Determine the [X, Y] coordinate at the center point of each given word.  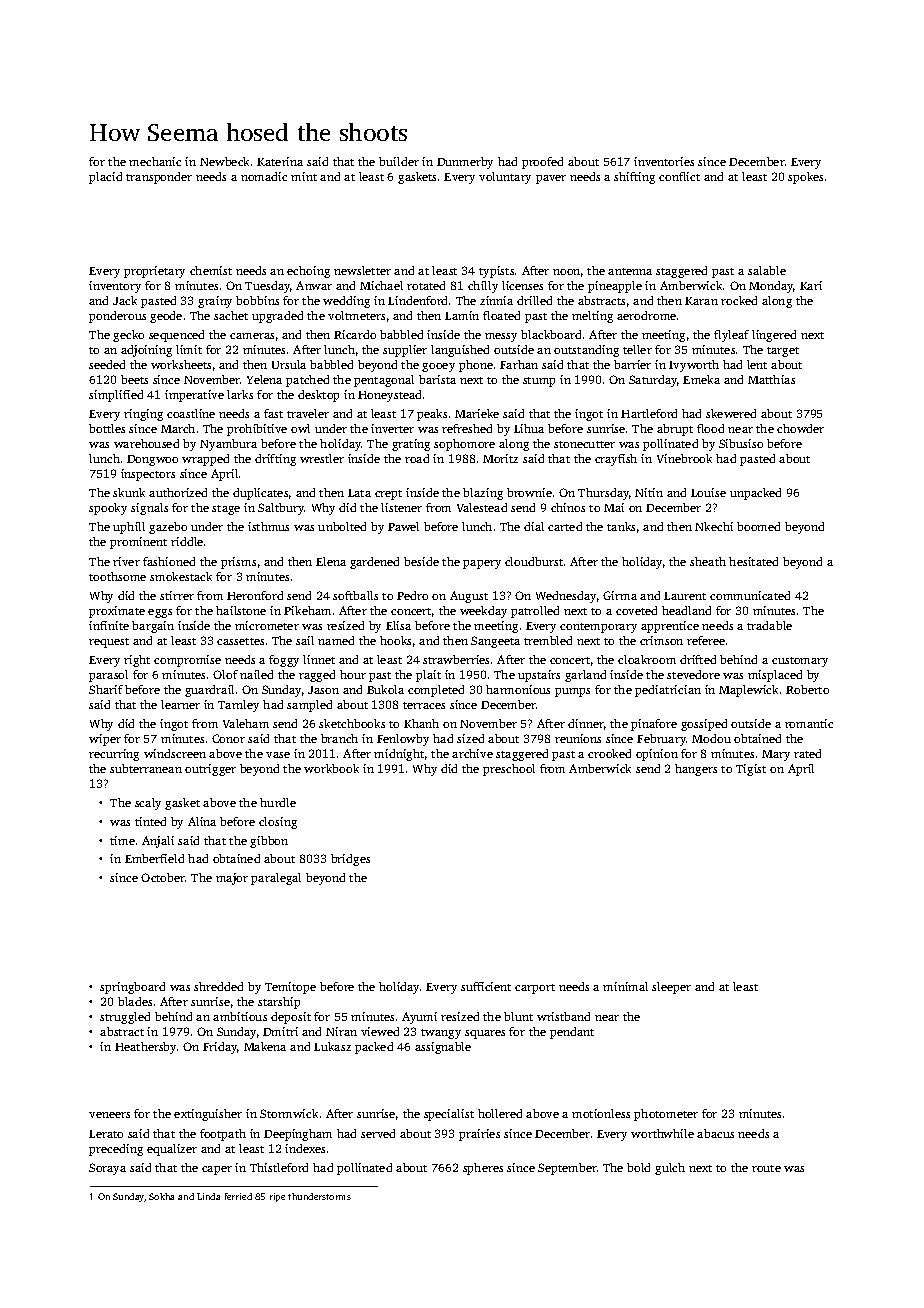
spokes [805, 178]
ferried [238, 1196]
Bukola [385, 689]
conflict [679, 176]
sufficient [486, 986]
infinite [109, 625]
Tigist [751, 770]
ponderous [117, 317]
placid [105, 178]
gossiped [704, 725]
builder [399, 161]
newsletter [362, 270]
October [163, 877]
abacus [715, 1133]
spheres [483, 1169]
